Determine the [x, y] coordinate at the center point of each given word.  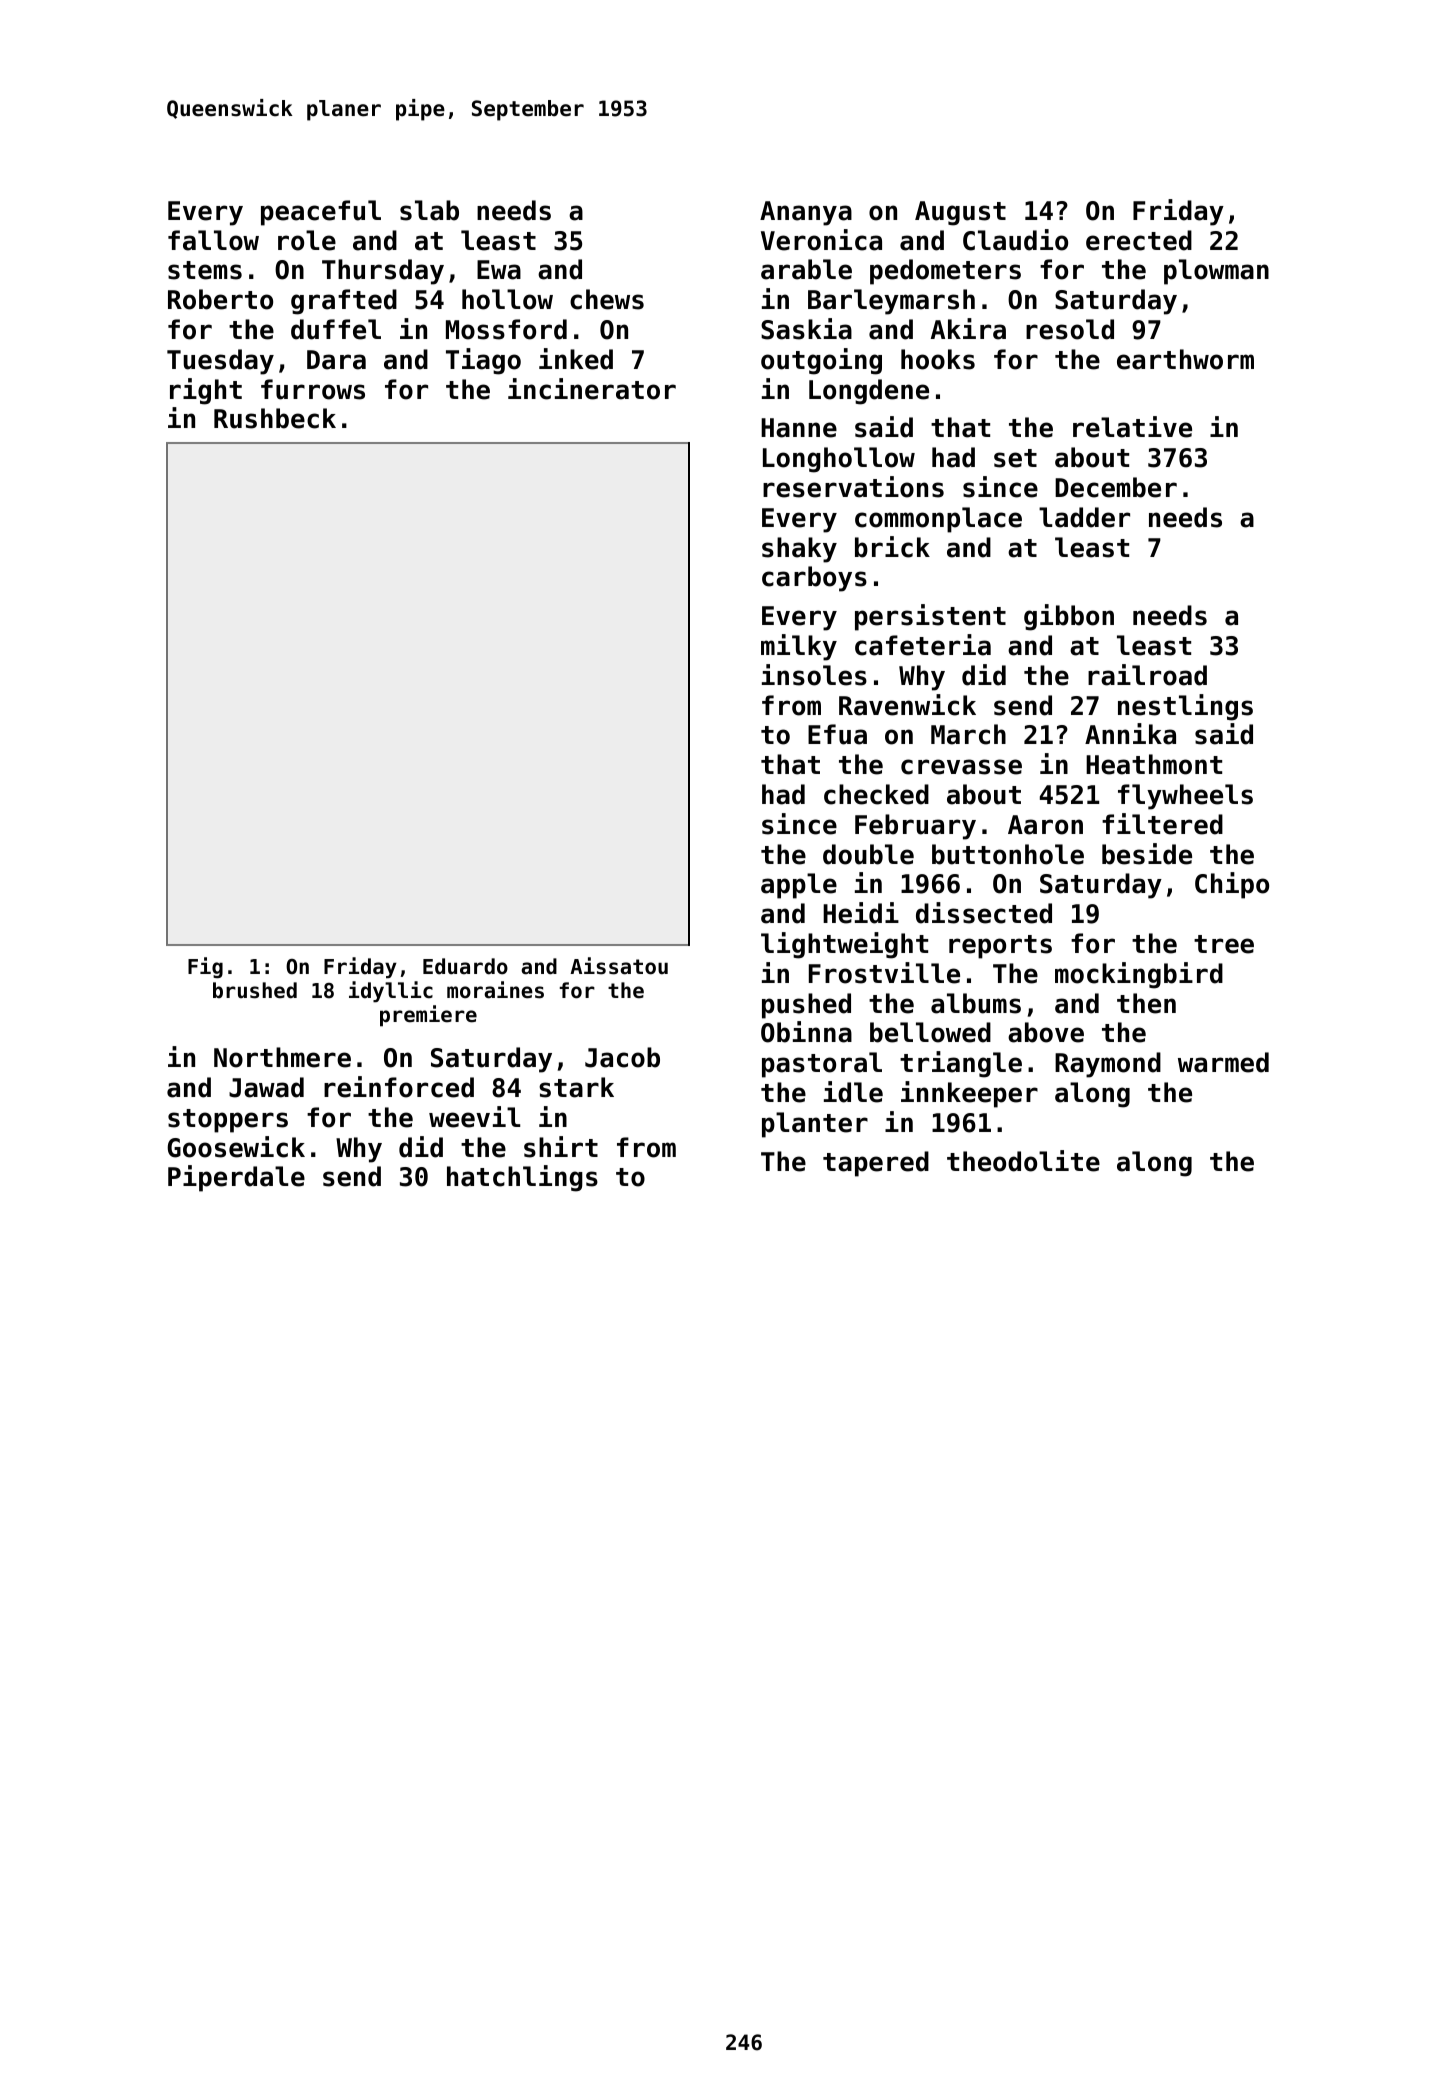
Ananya [806, 213]
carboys [814, 579]
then [1146, 1003]
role [307, 240]
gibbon [1069, 617]
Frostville [884, 973]
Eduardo [465, 966]
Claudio [1015, 240]
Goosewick [236, 1147]
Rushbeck [275, 418]
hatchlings [522, 1178]
